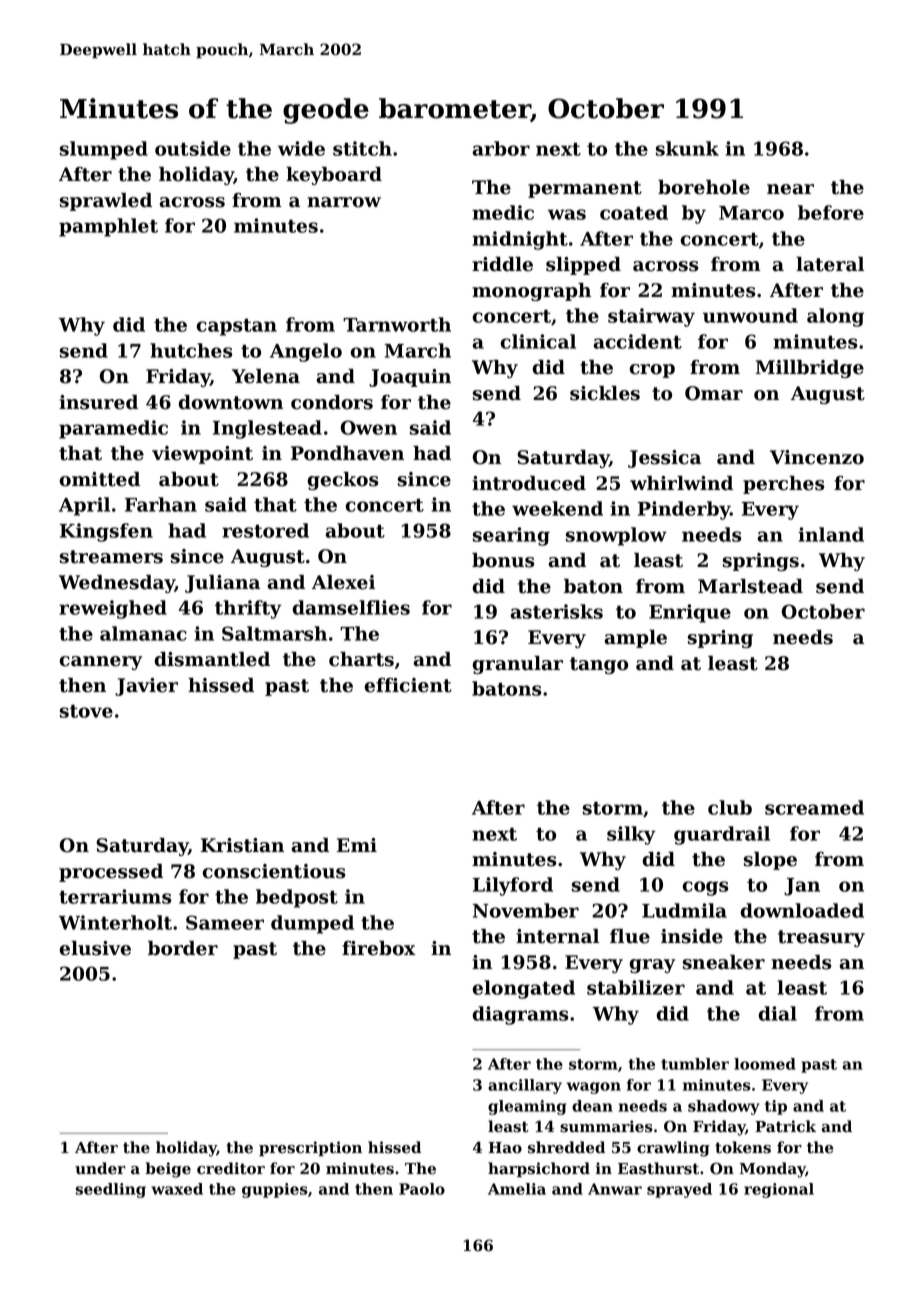  I want to click on Winterholt, so click(115, 922).
